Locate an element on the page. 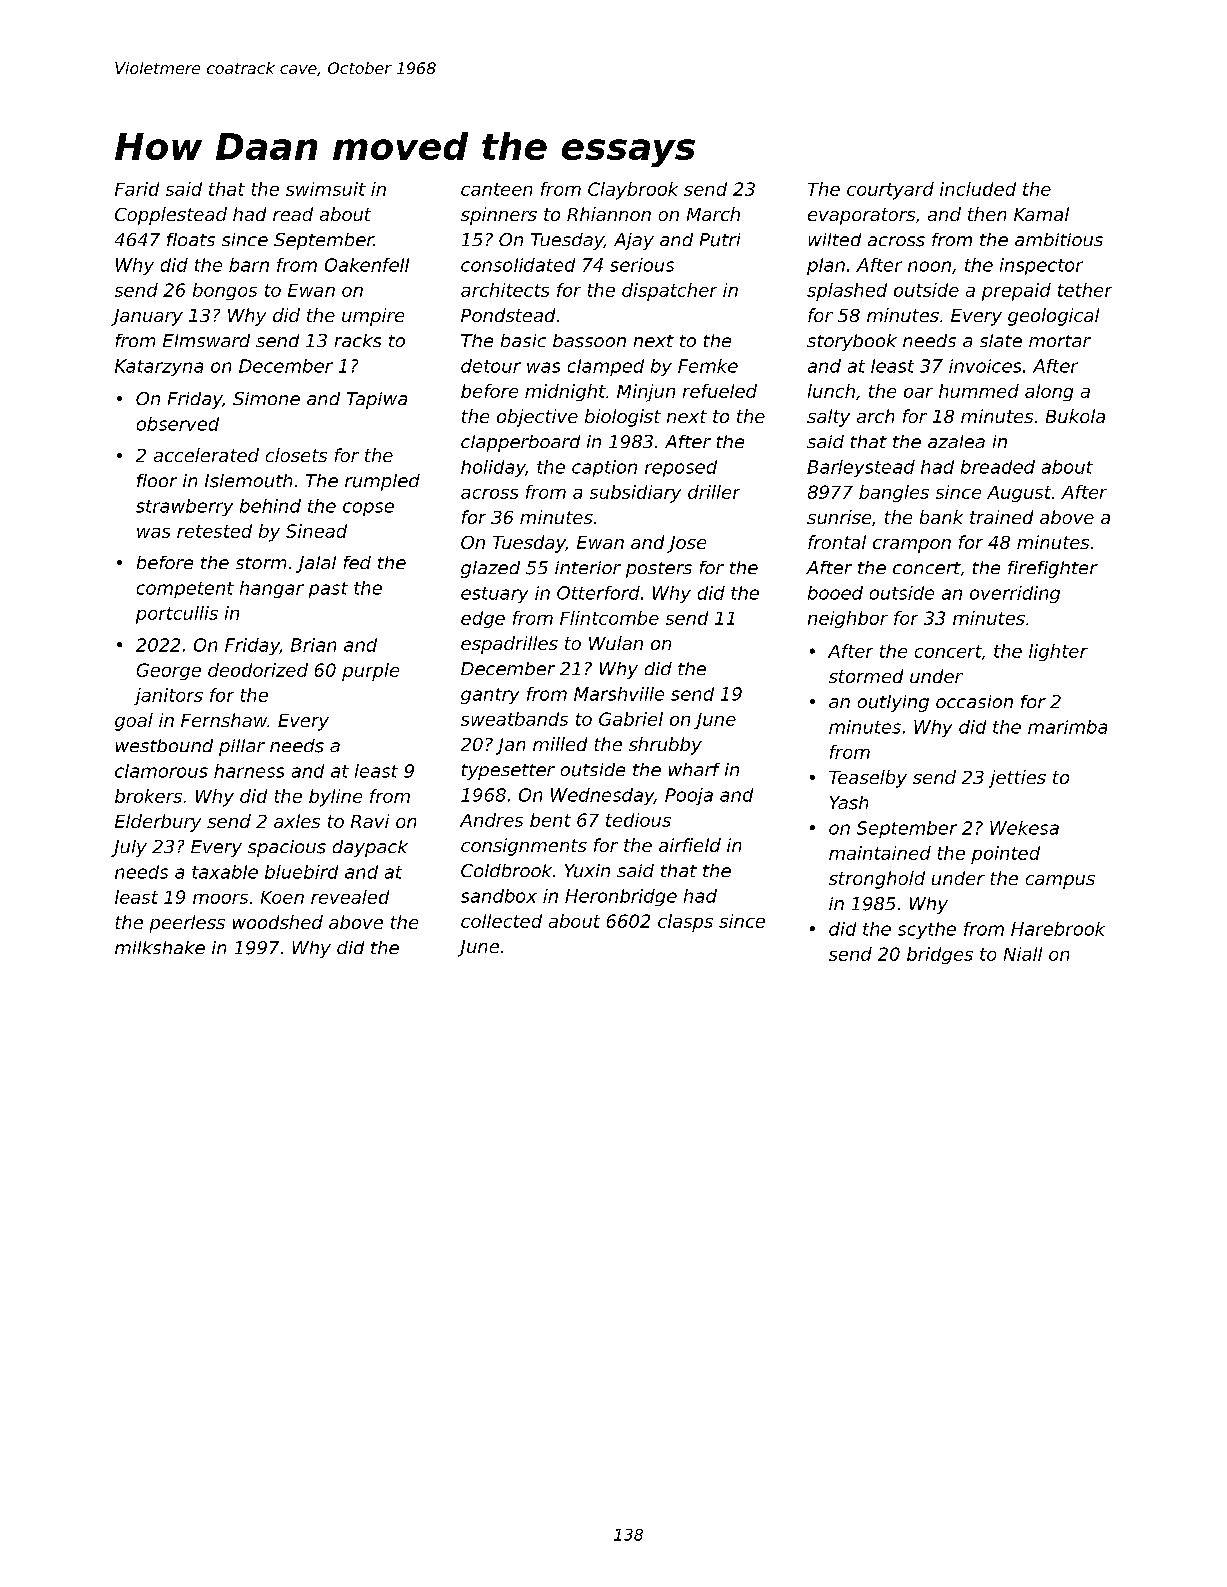 This document has height=1587, width=1227. strawberry is located at coordinates (184, 507).
